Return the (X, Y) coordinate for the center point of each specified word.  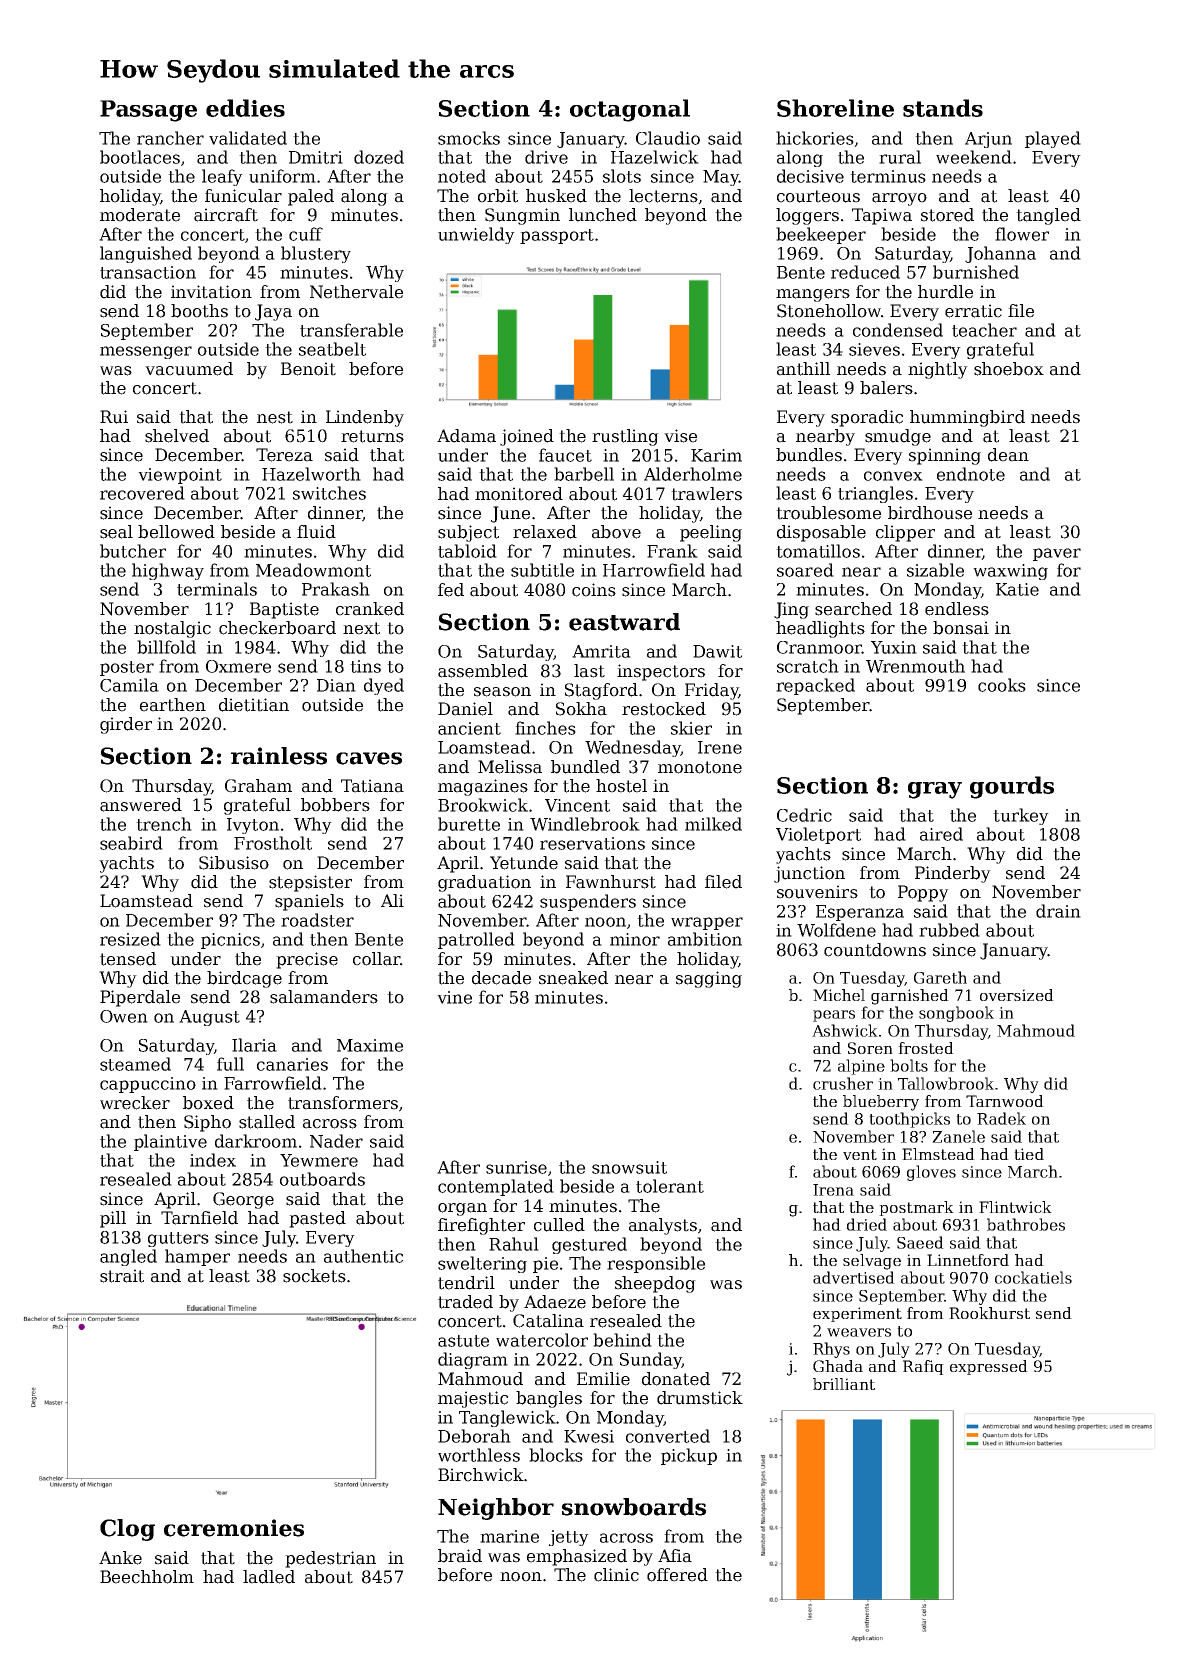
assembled (483, 671)
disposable (821, 533)
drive (546, 157)
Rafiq (923, 1367)
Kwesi (589, 1436)
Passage (148, 111)
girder (126, 725)
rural (900, 157)
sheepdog (655, 1284)
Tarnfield (199, 1218)
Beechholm (147, 1577)
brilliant (844, 1384)
